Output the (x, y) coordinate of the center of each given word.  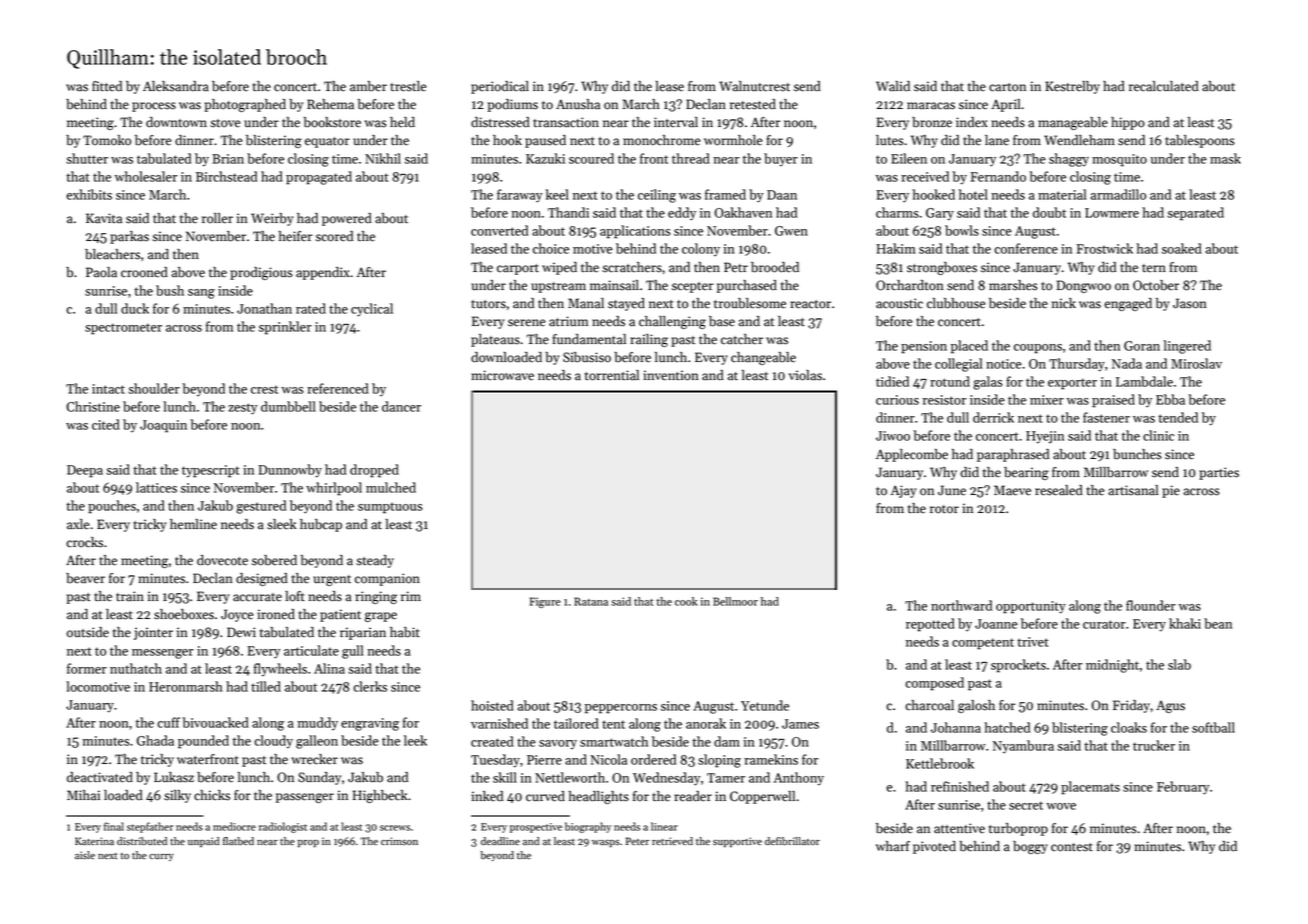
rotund (950, 381)
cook (686, 601)
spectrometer (123, 329)
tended (1178, 417)
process (154, 107)
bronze (932, 122)
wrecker (314, 759)
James (800, 724)
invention (671, 375)
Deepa (85, 471)
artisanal (1133, 490)
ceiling (657, 196)
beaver (85, 578)
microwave (502, 375)
